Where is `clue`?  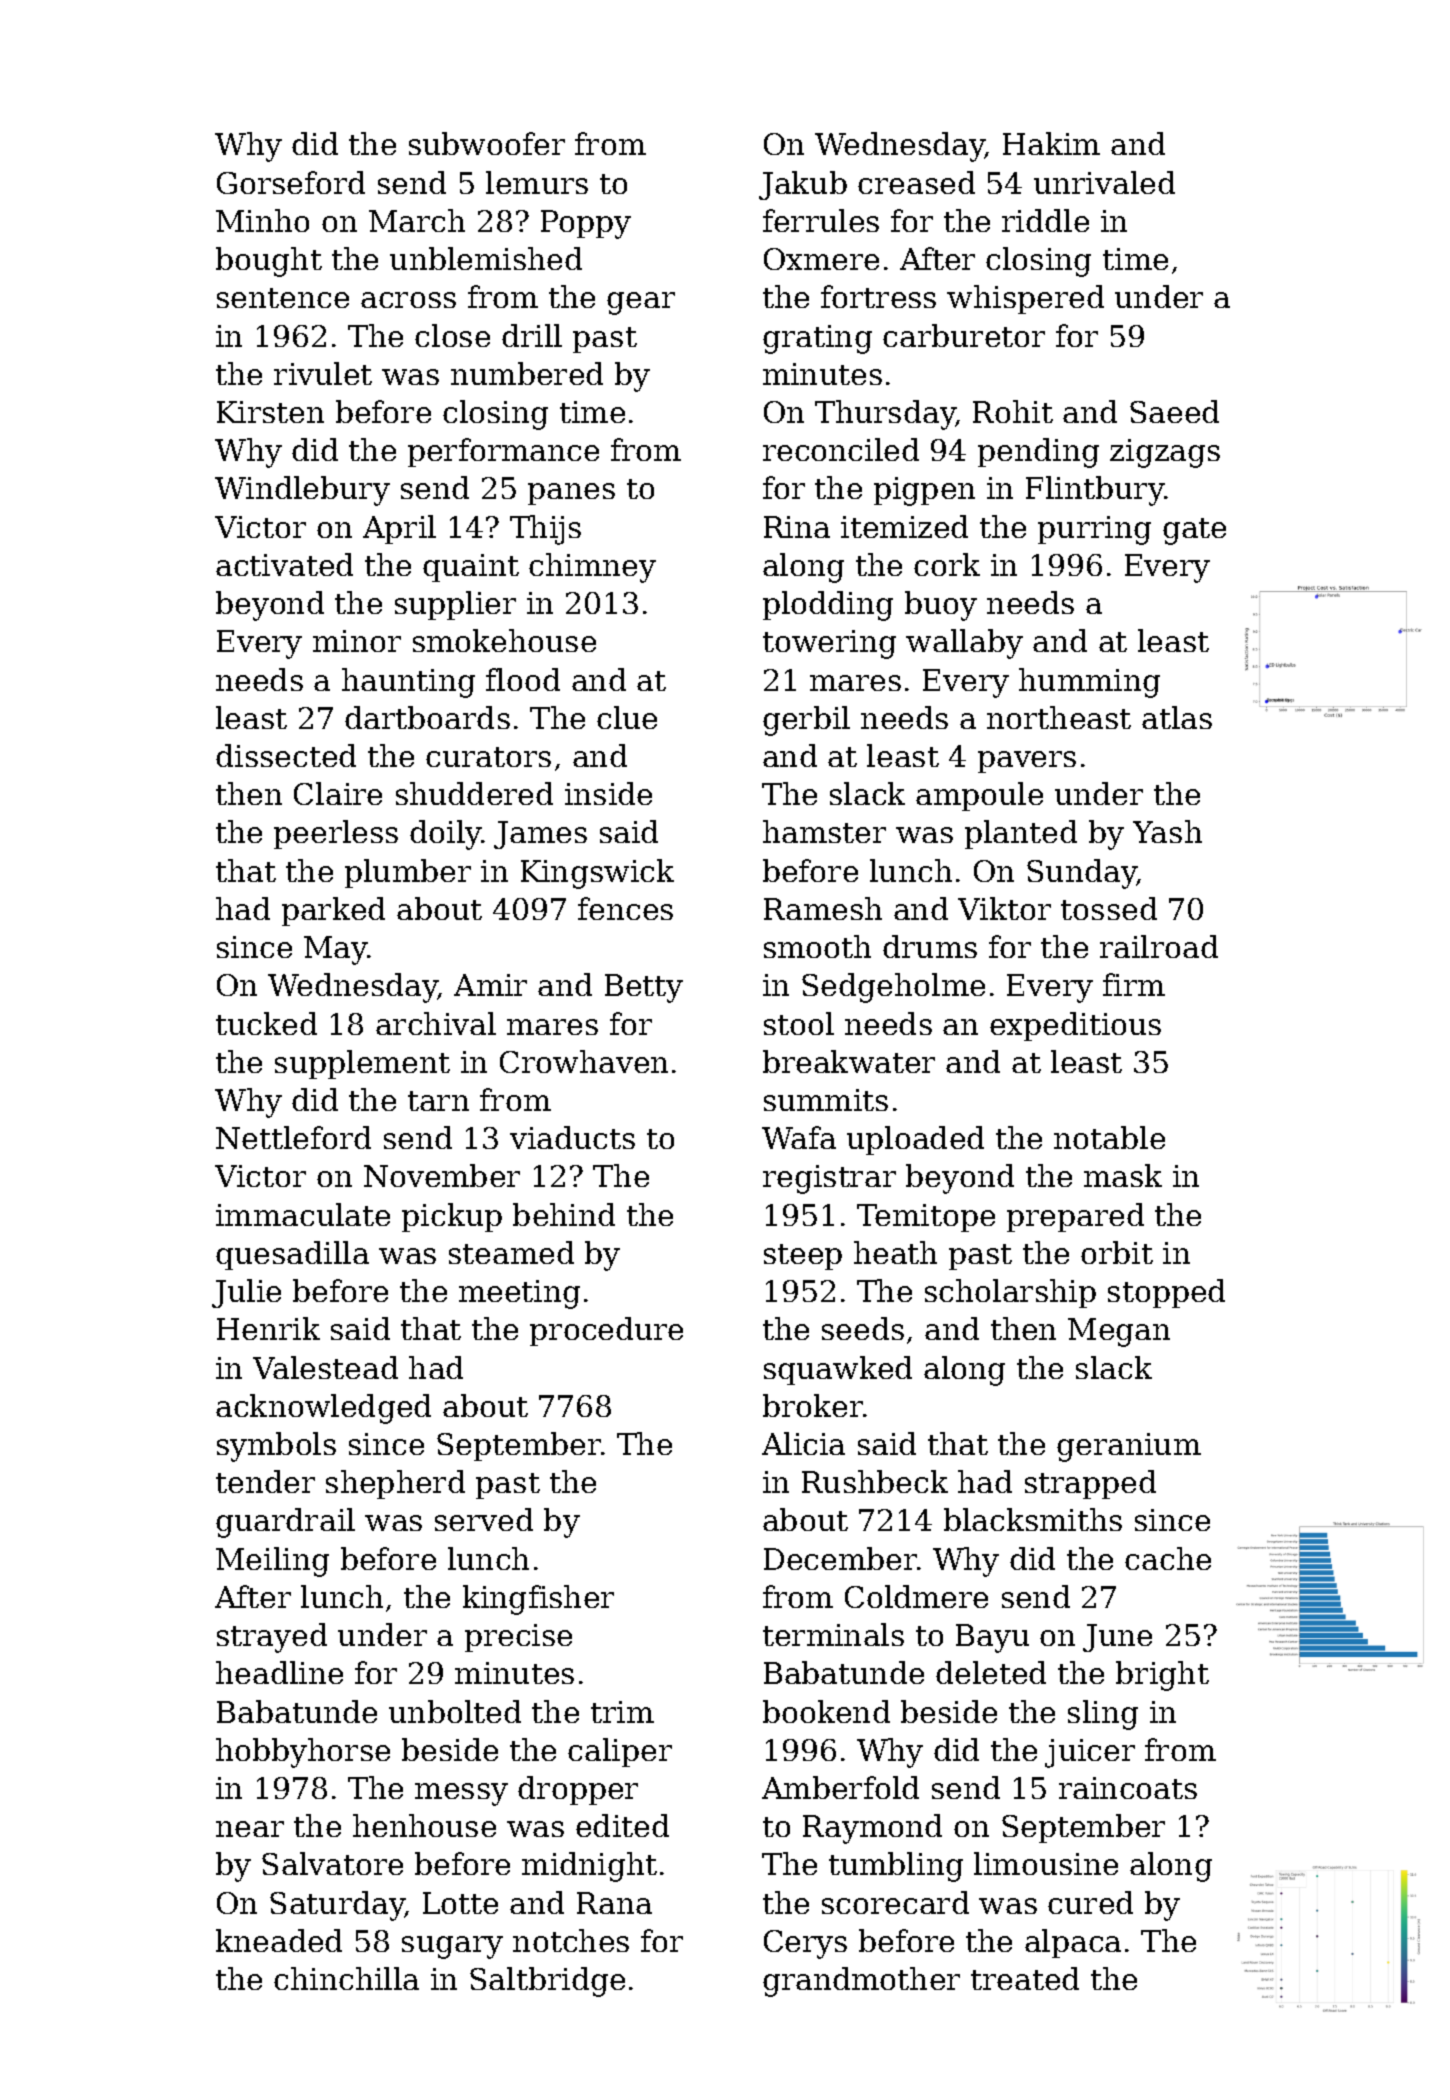 clue is located at coordinates (627, 717).
